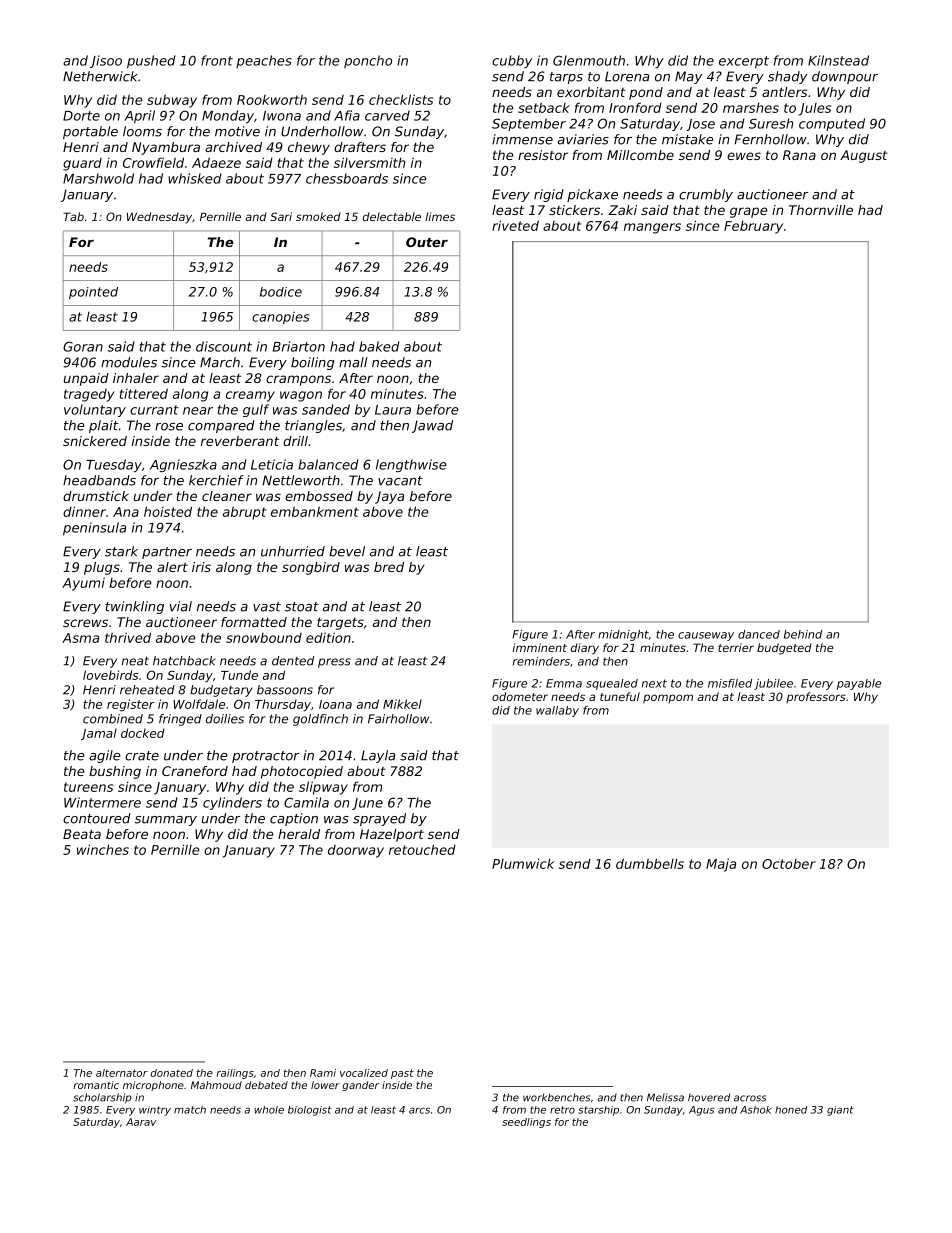 The image size is (952, 1233). Describe the element at coordinates (512, 61) in the screenshot. I see `cubby` at that location.
